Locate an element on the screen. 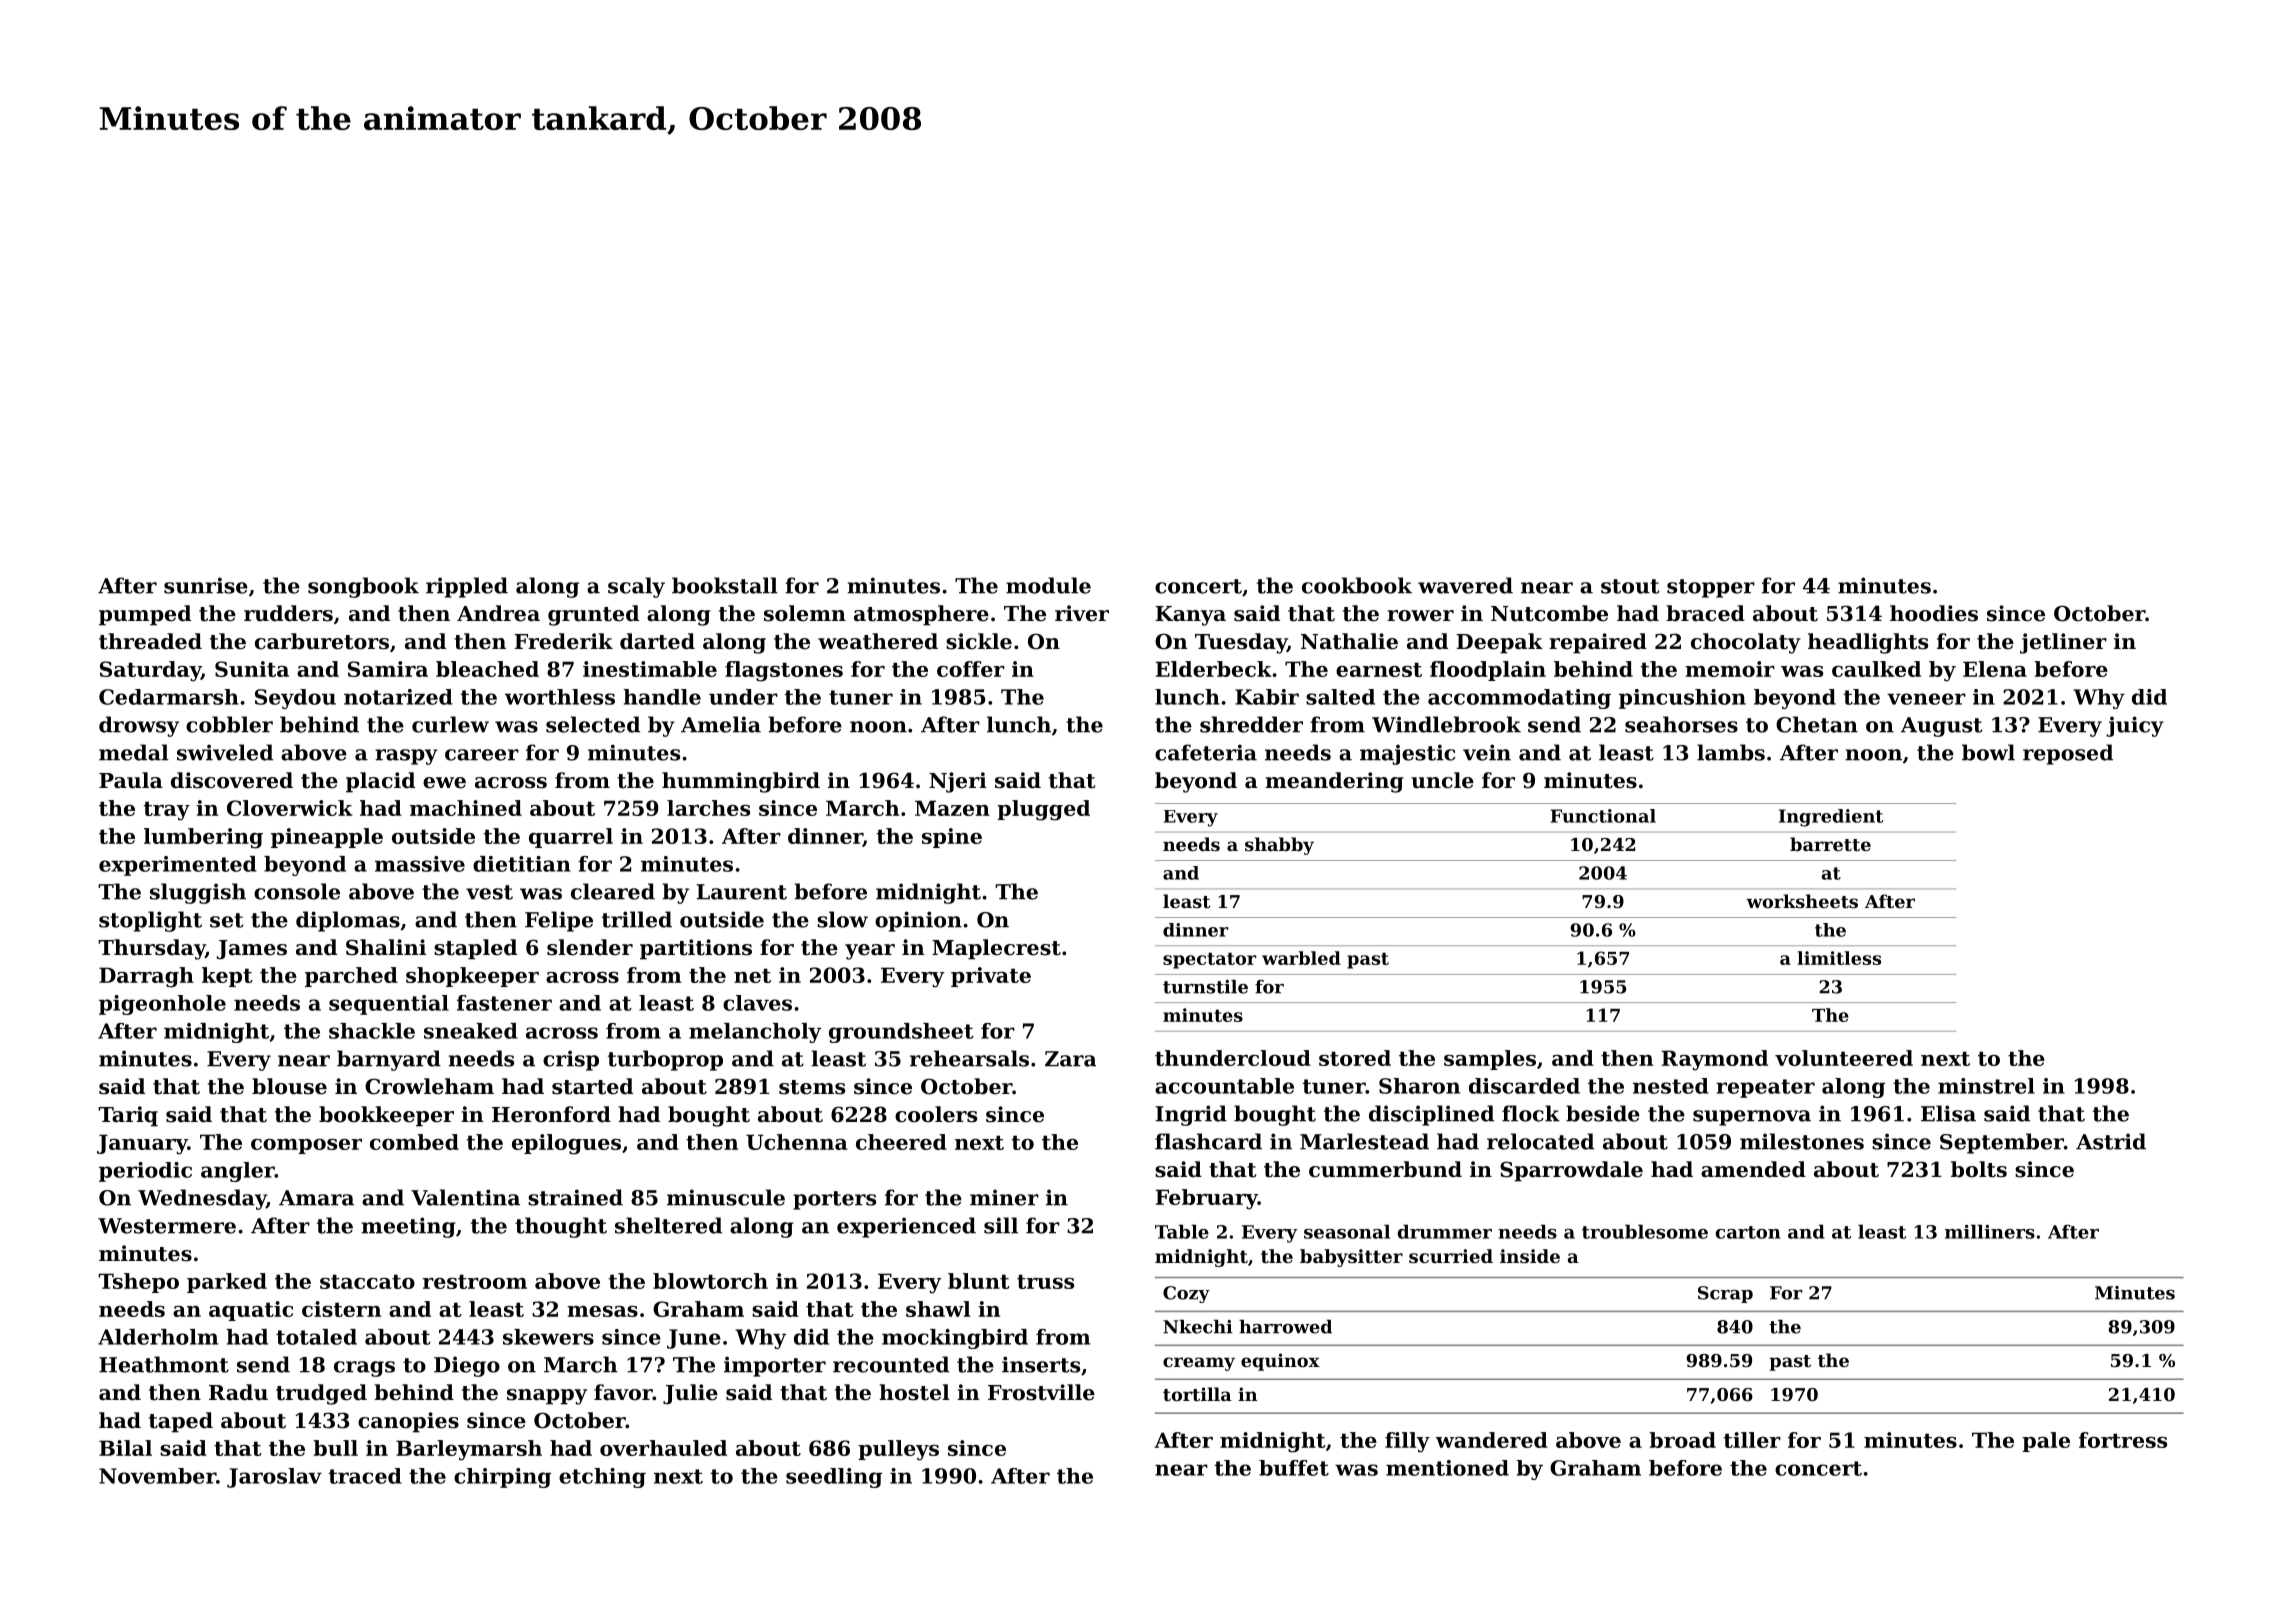  mesas is located at coordinates (602, 1311).
